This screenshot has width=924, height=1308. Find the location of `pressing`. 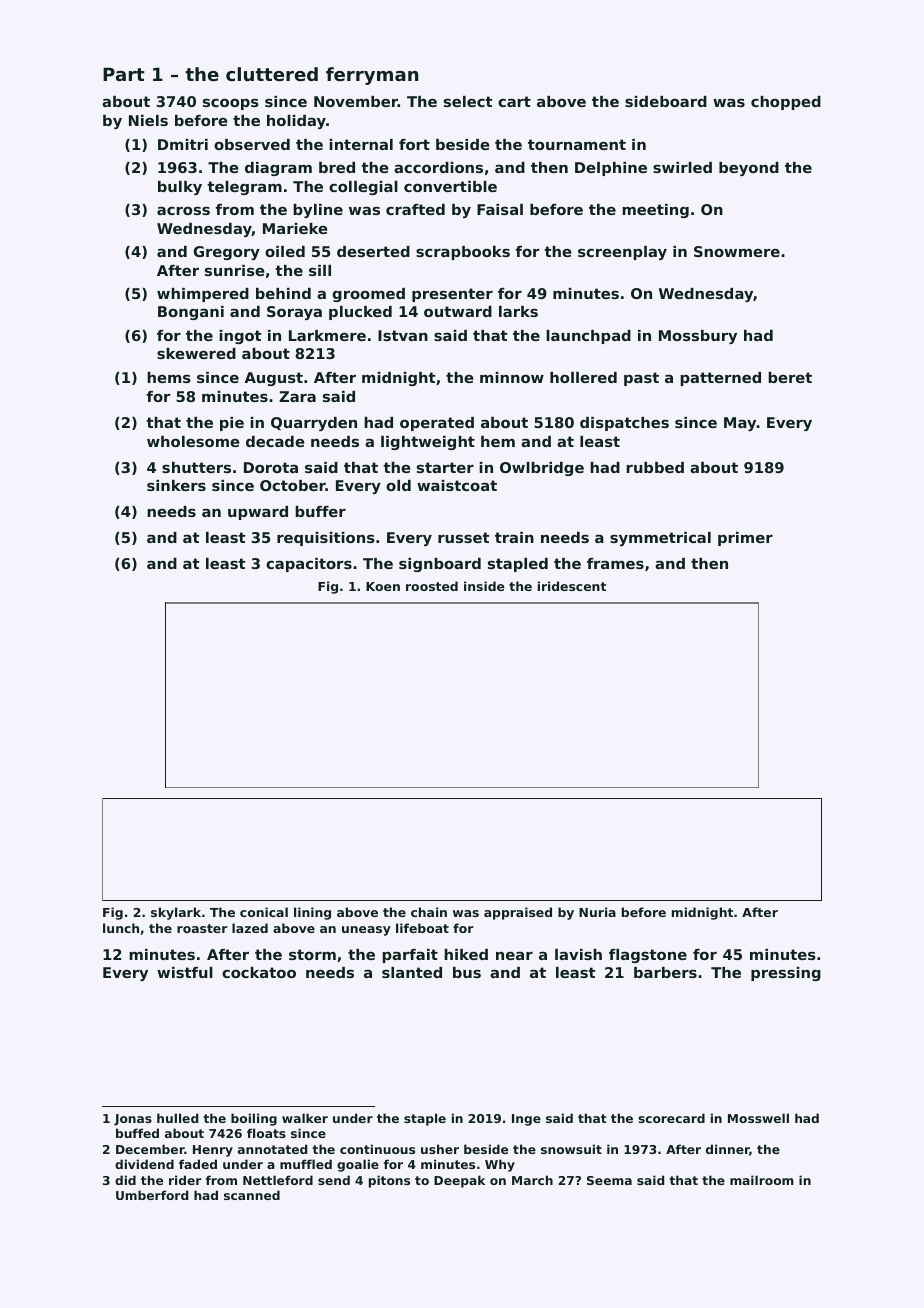

pressing is located at coordinates (786, 974).
